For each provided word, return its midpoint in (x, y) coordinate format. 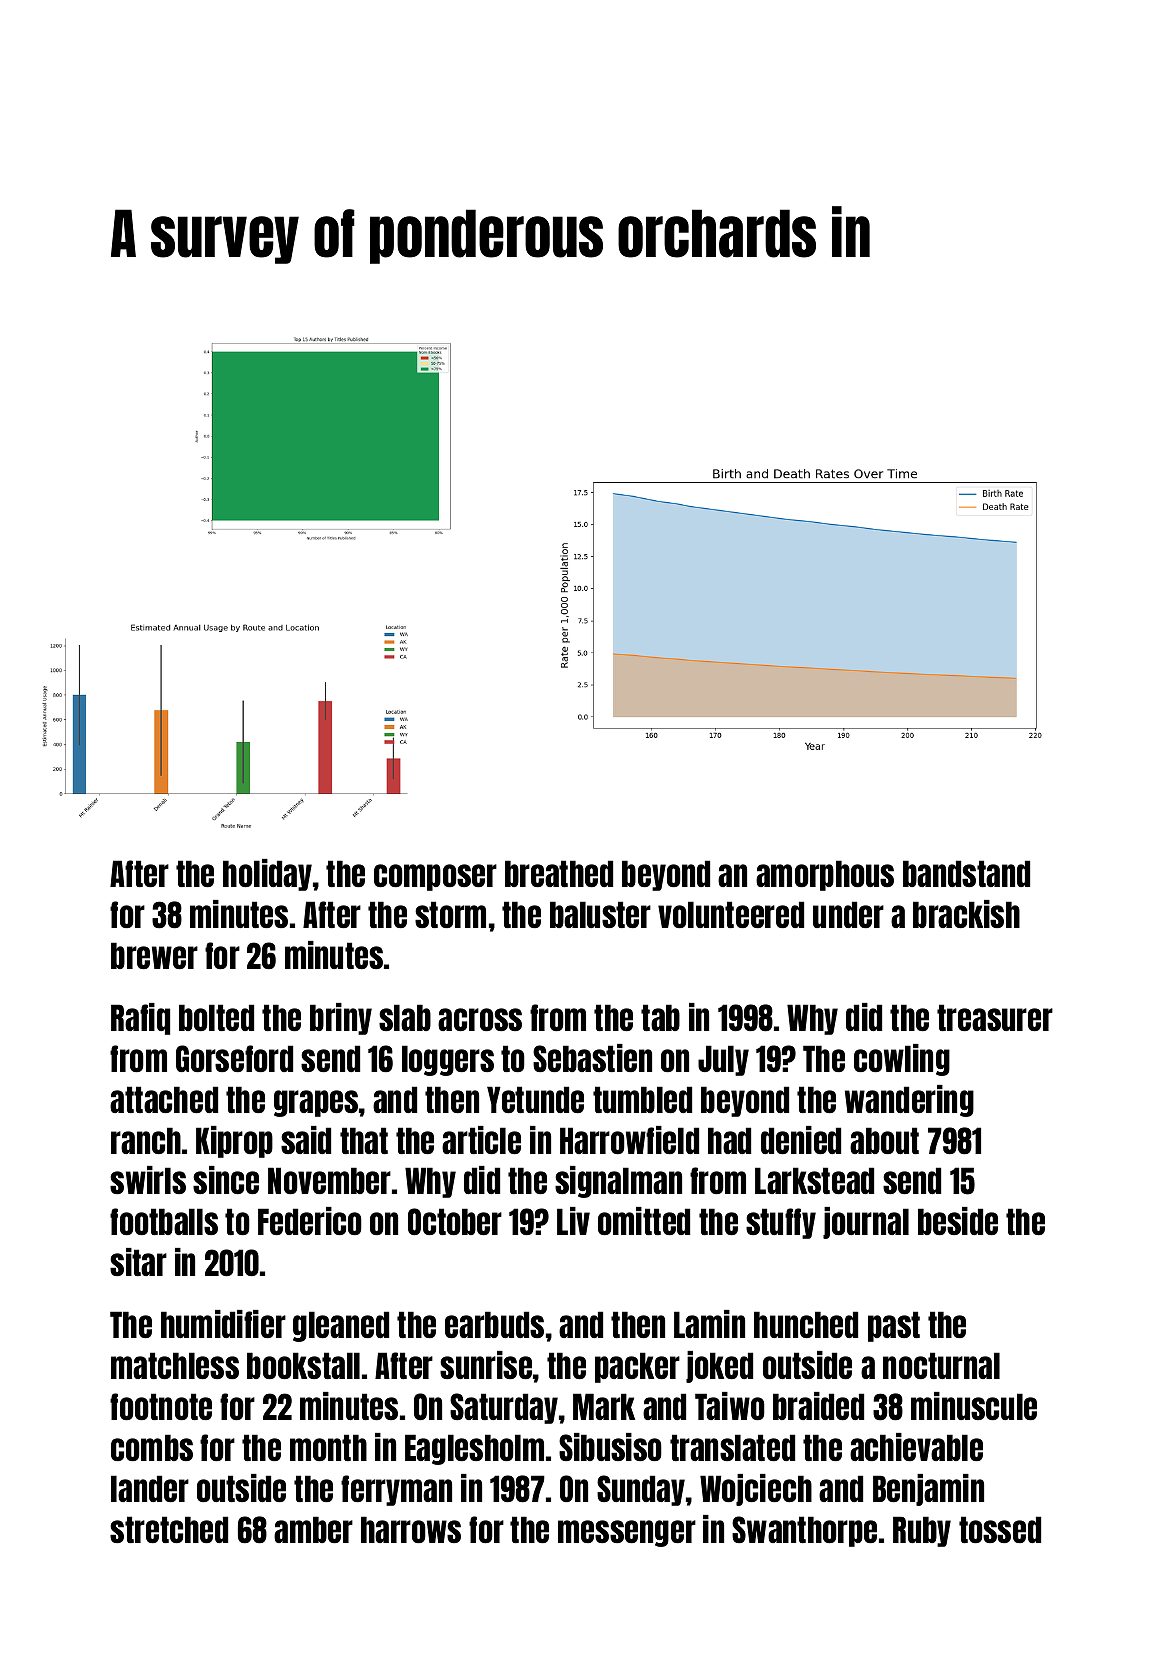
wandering (909, 1101)
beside (958, 1221)
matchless (175, 1365)
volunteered (731, 914)
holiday (267, 875)
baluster (600, 914)
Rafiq (140, 1019)
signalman (618, 1182)
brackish (966, 914)
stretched (169, 1529)
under (848, 914)
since (226, 1180)
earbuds (494, 1324)
